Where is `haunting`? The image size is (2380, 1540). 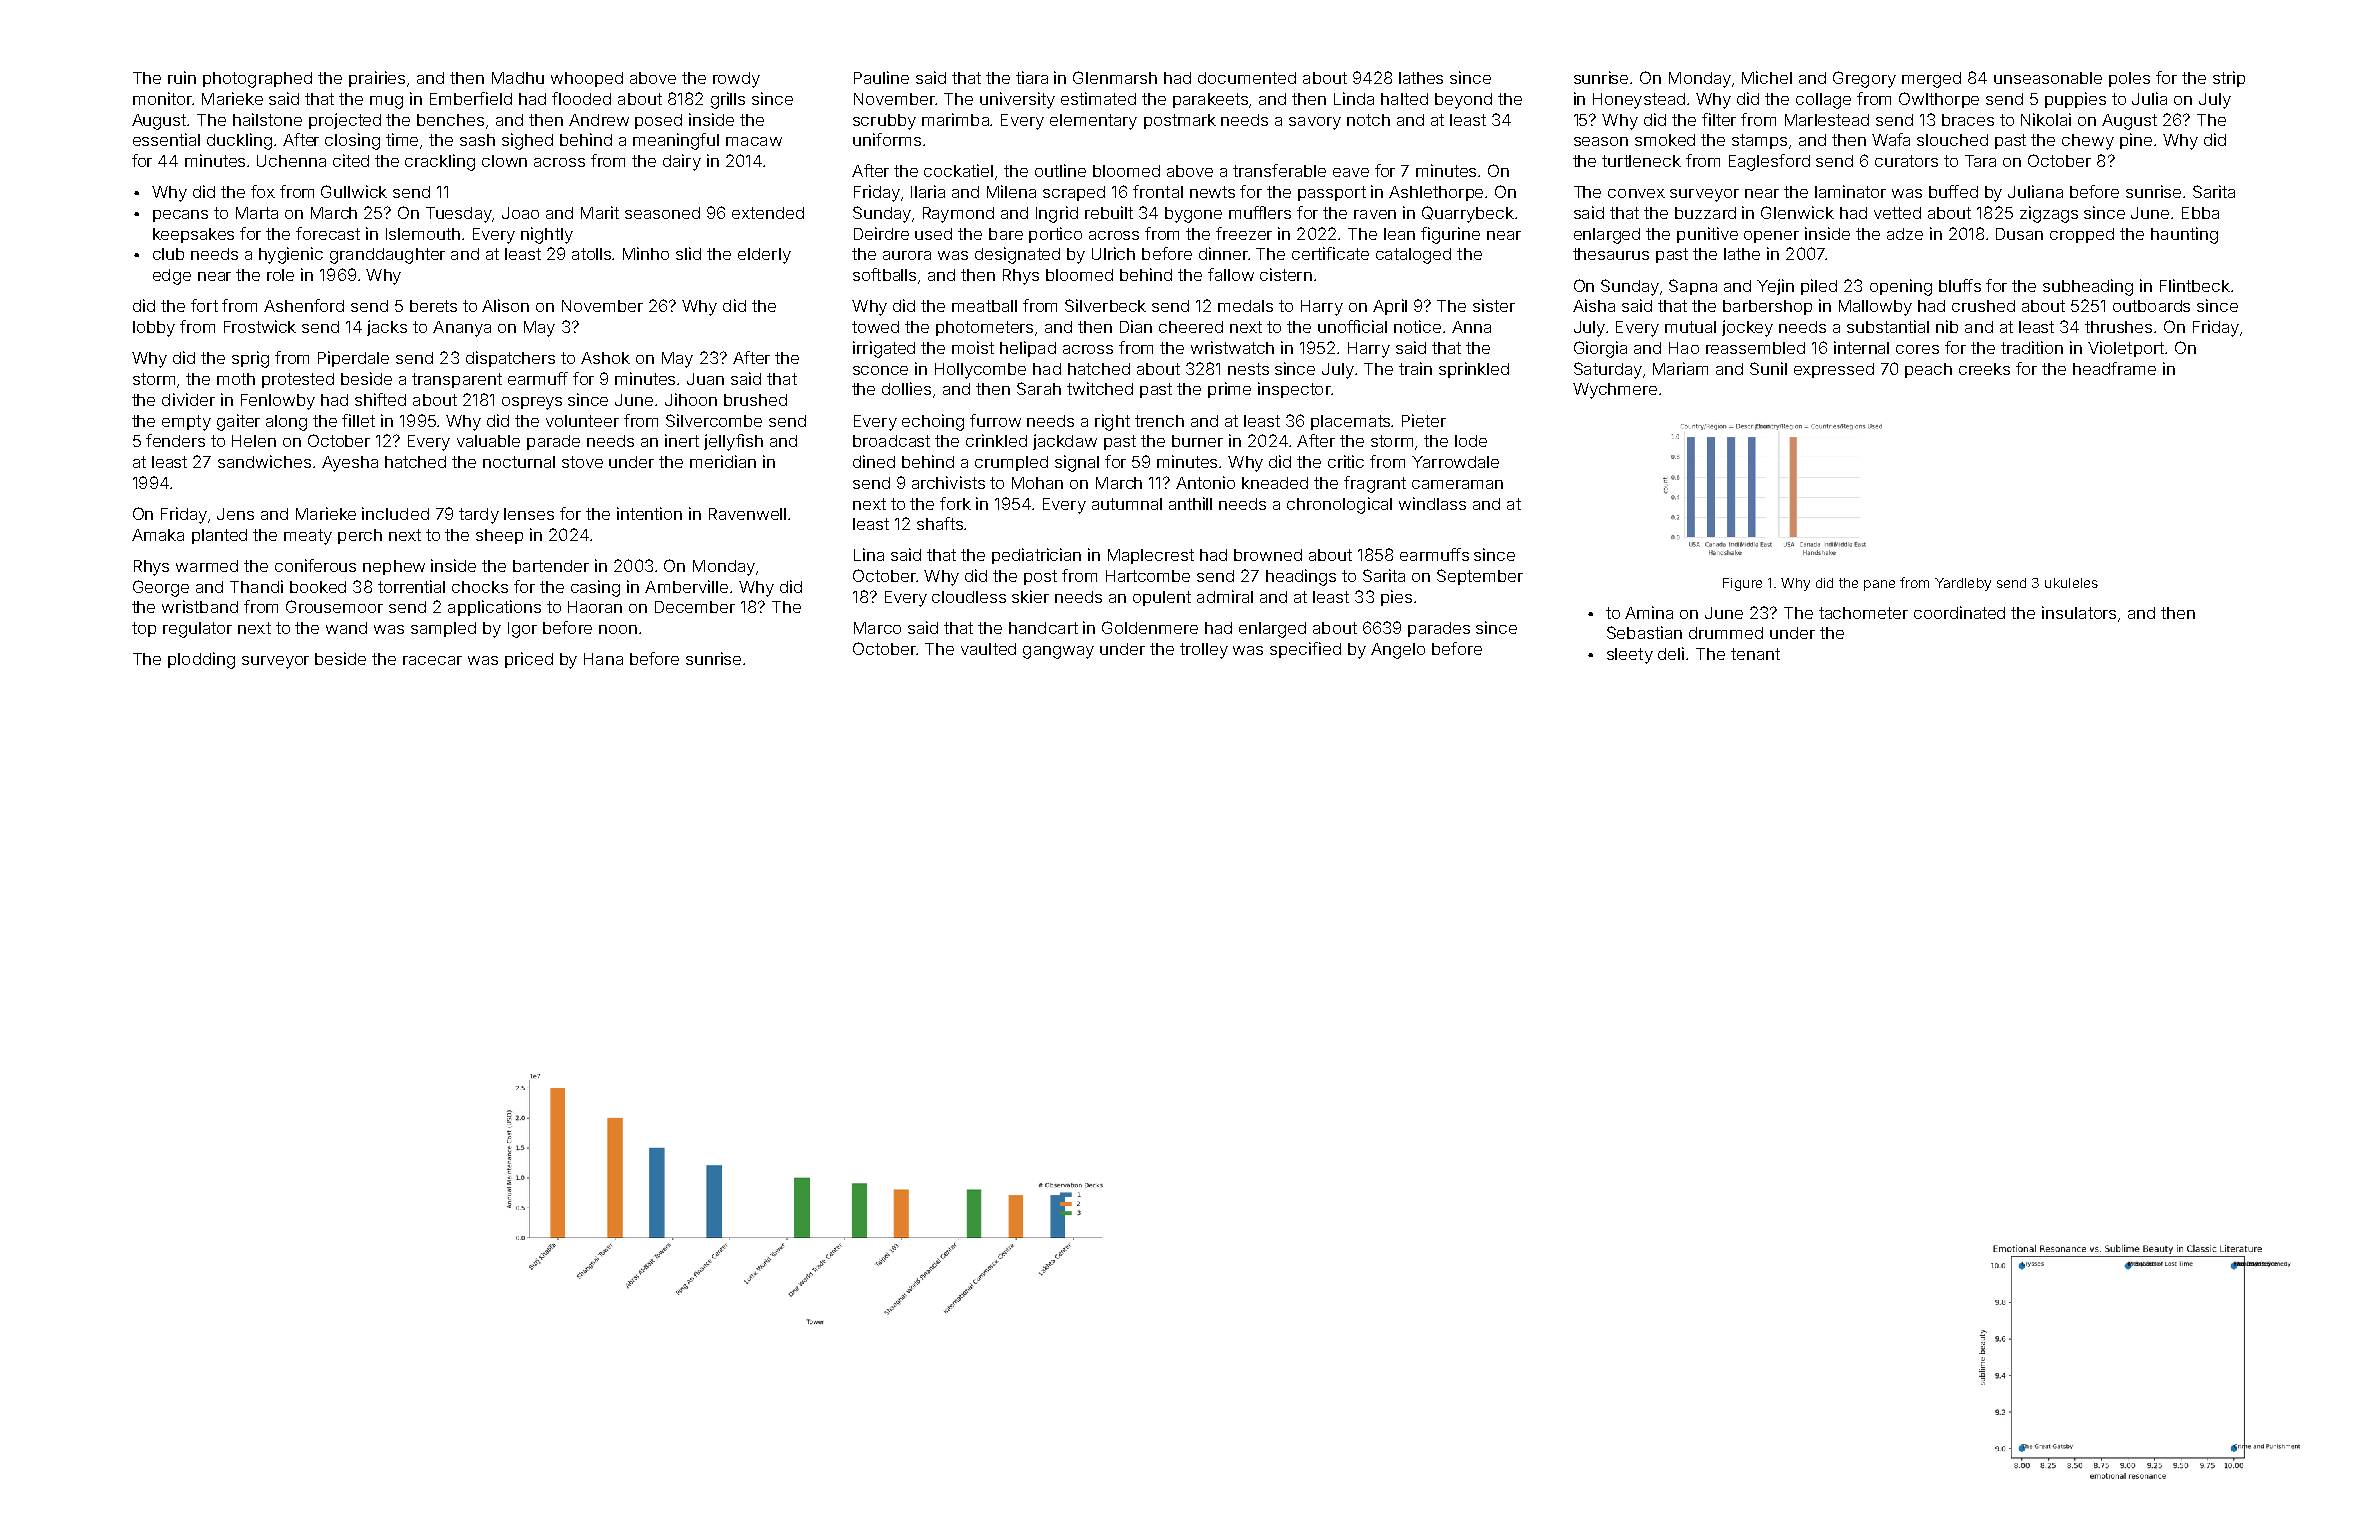
haunting is located at coordinates (2184, 235).
